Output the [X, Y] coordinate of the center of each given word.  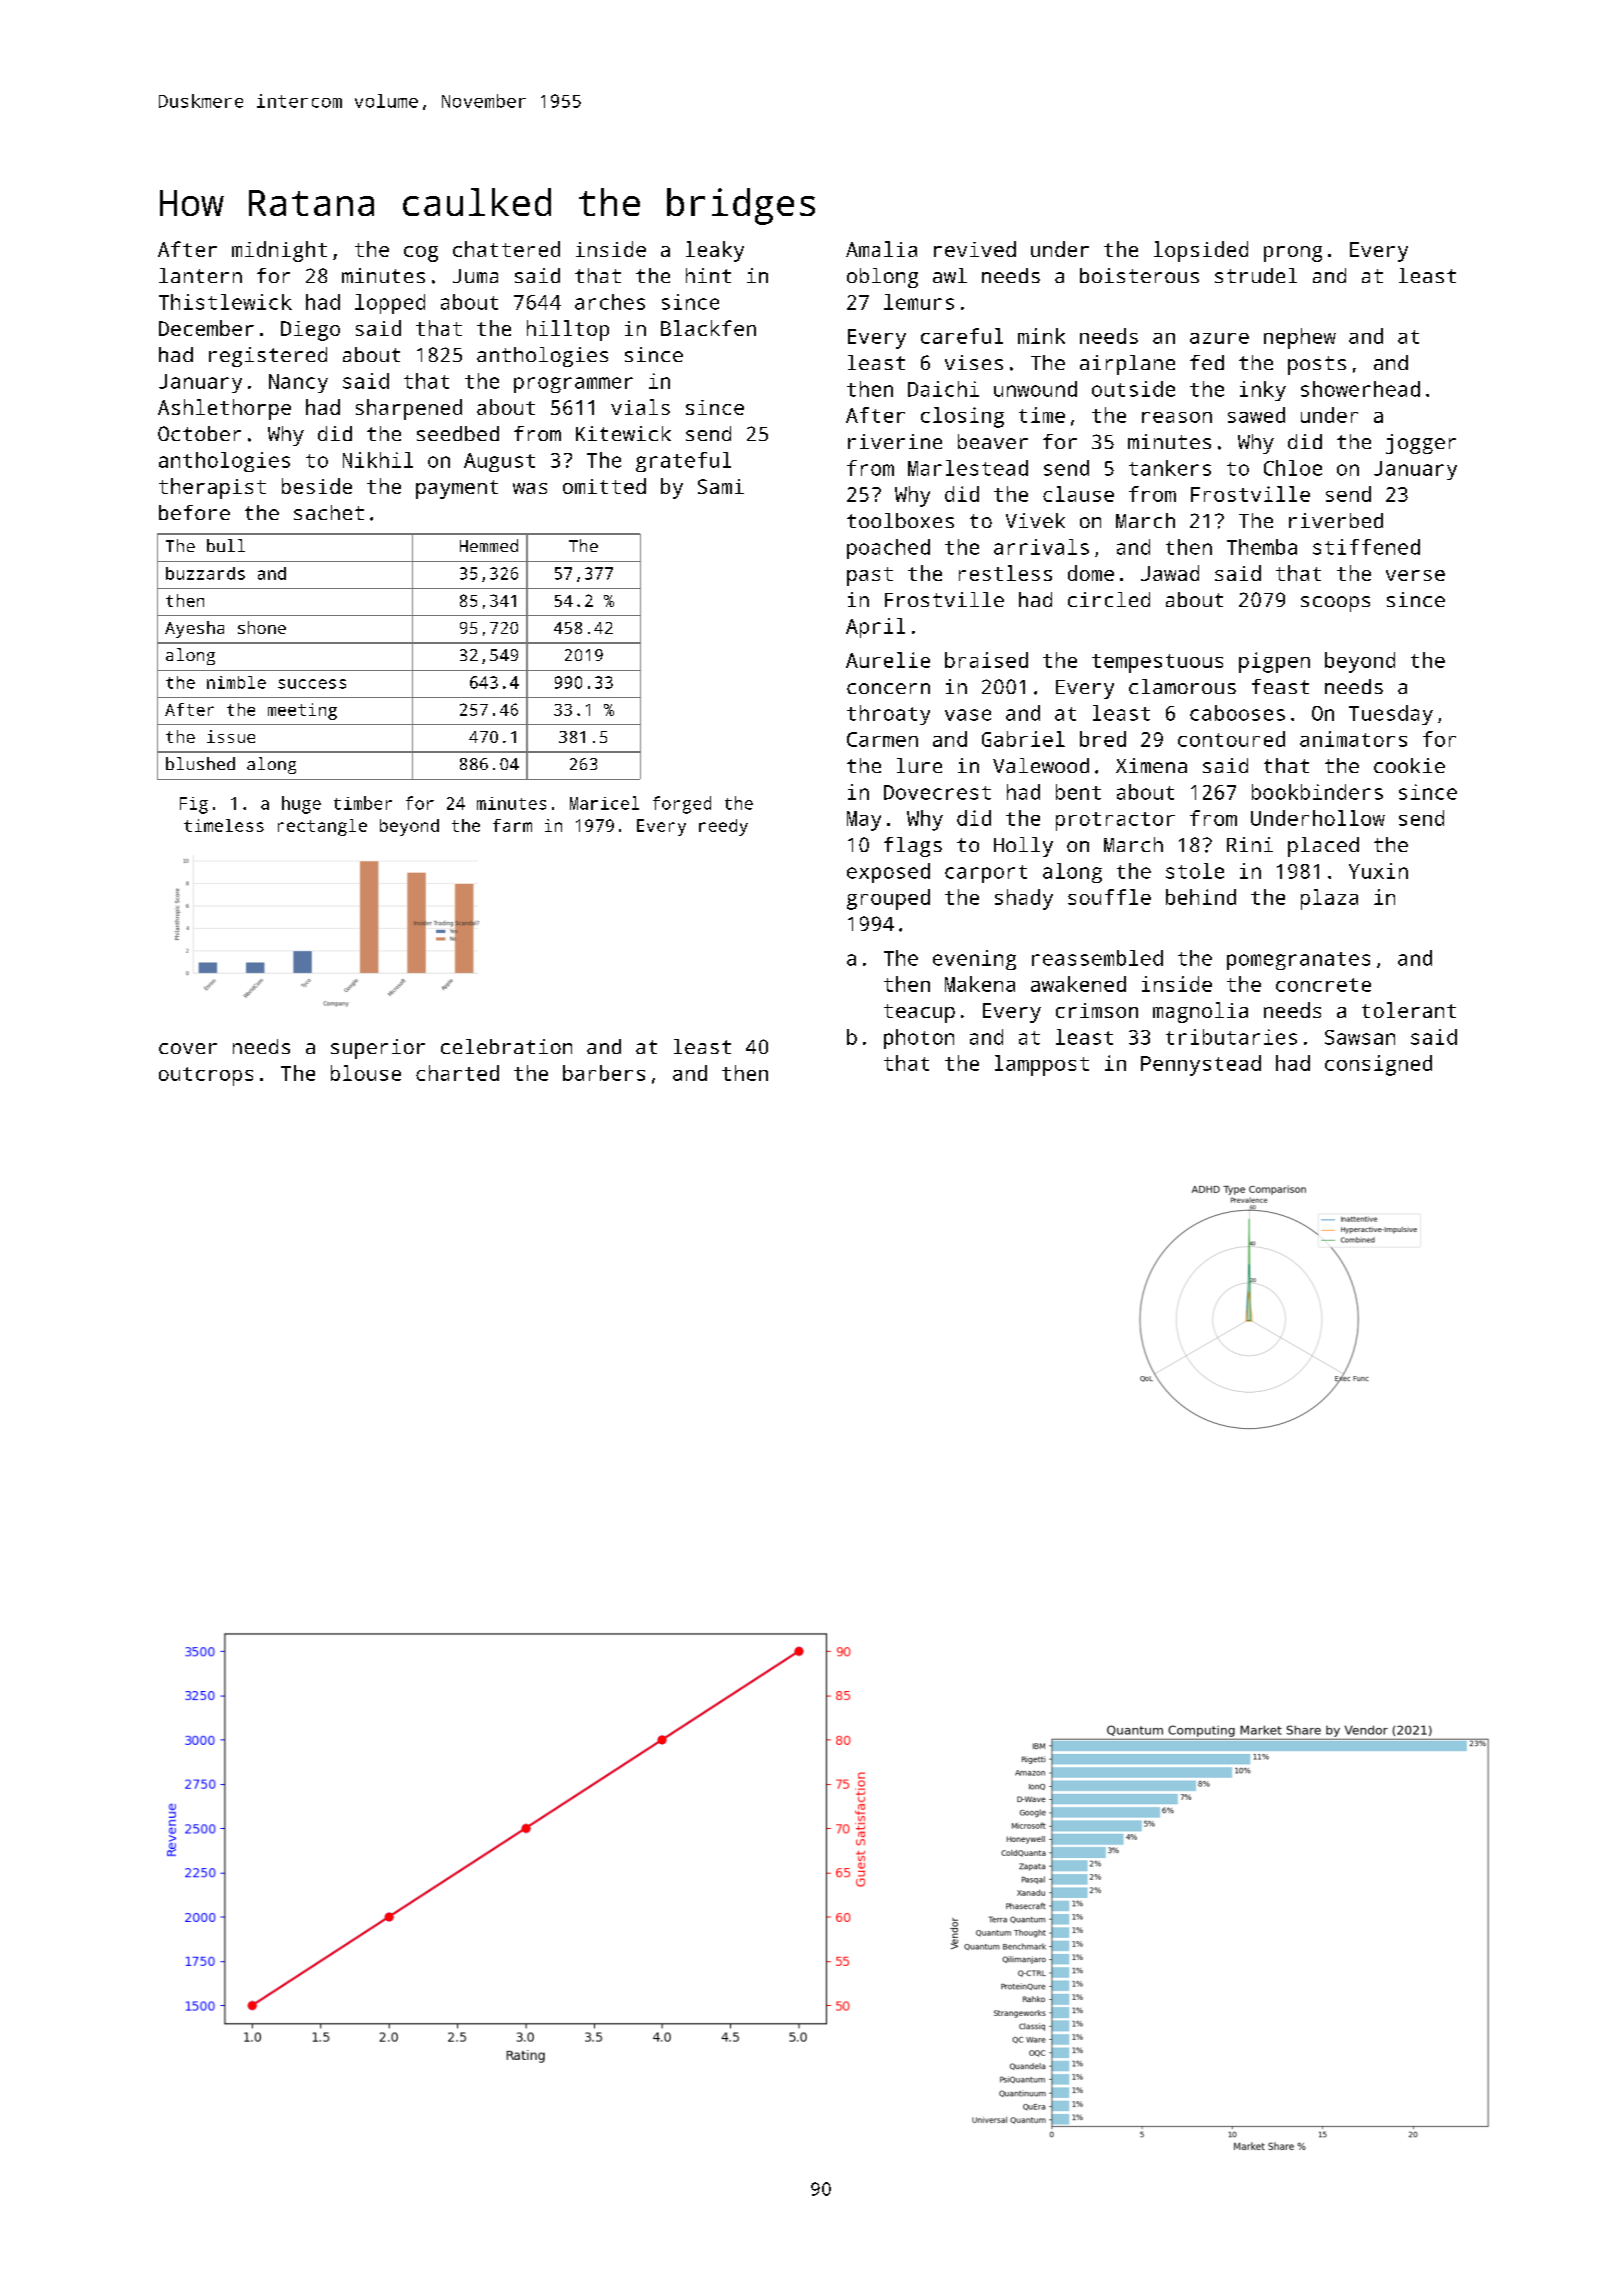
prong [1293, 254]
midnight [279, 251]
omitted [604, 486]
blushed [200, 763]
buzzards [205, 573]
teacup [919, 1013]
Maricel [604, 803]
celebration [506, 1046]
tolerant [1409, 1010]
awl [950, 275]
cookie [1409, 765]
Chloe [1293, 468]
